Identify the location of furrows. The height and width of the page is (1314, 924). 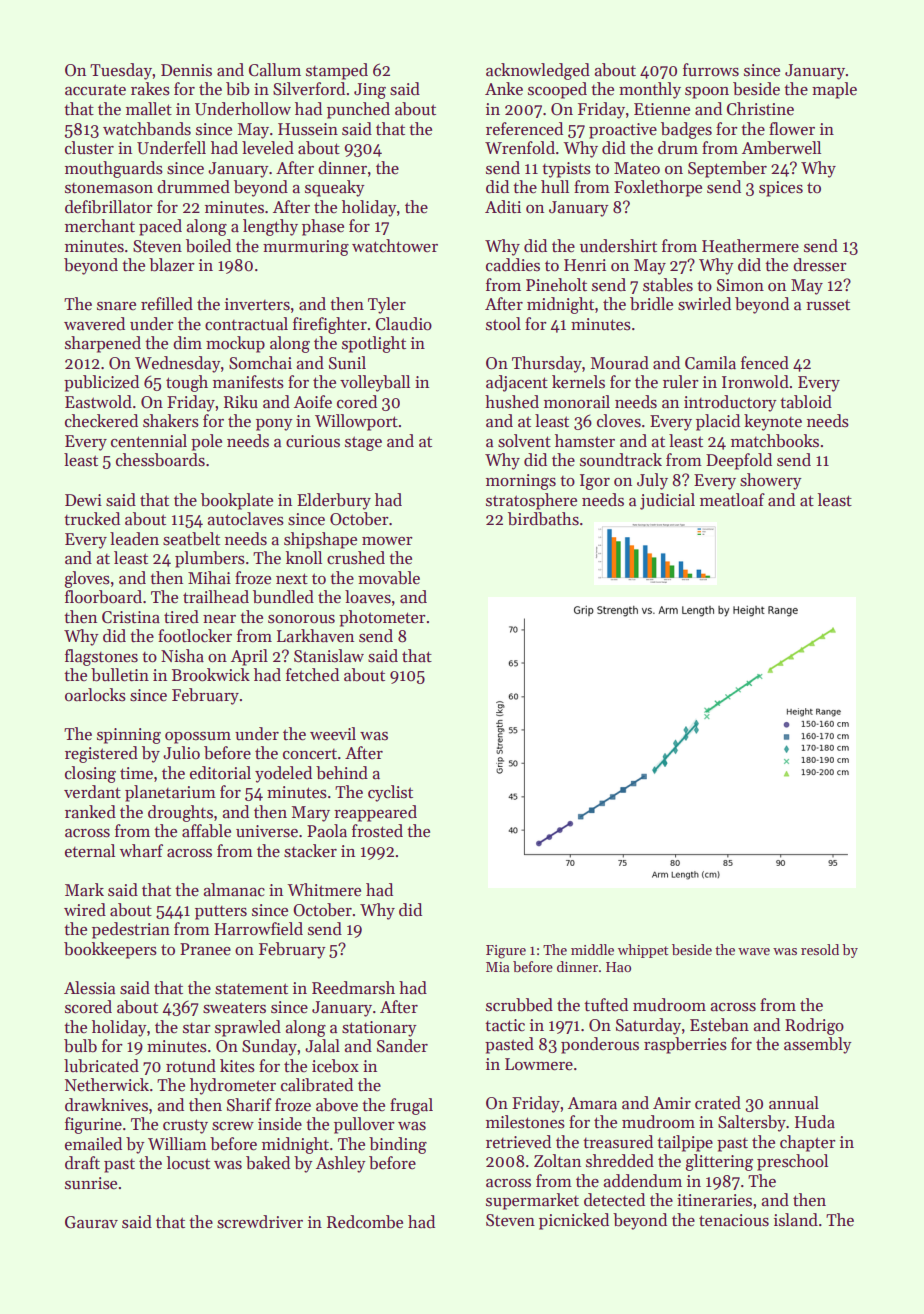
(711, 70).
